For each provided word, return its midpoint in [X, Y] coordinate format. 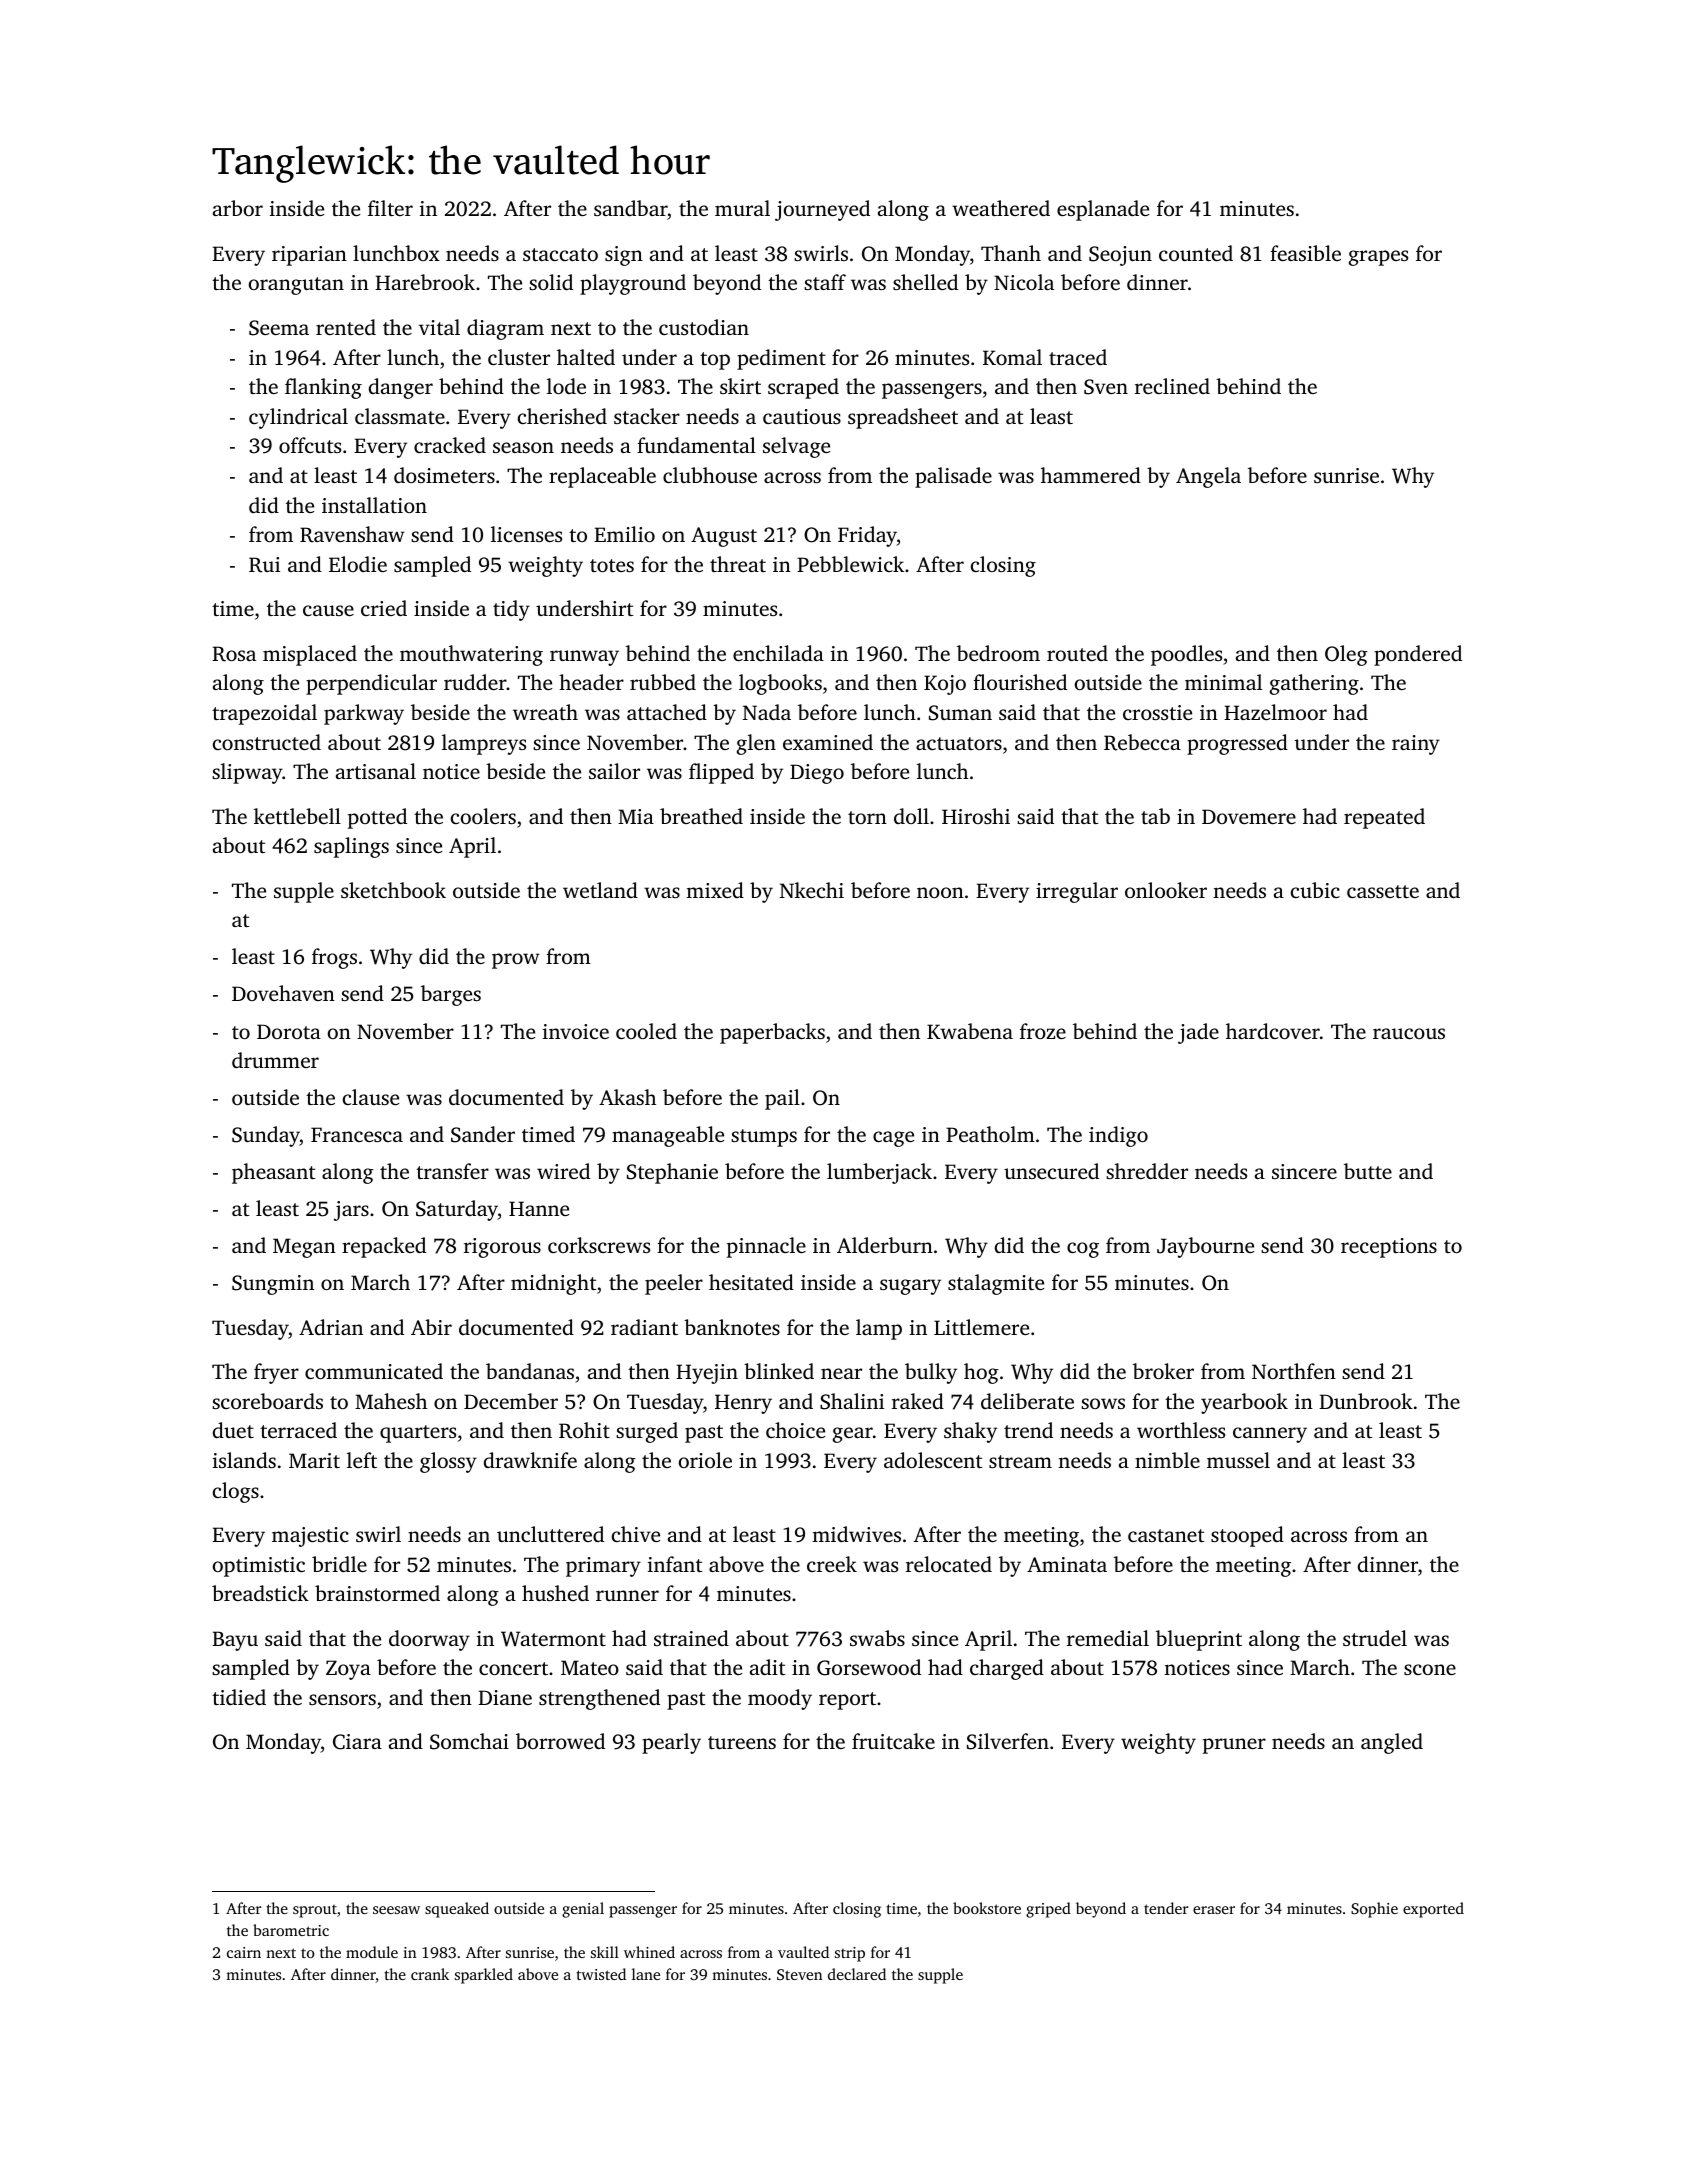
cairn [244, 1952]
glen [756, 744]
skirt [740, 386]
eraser [1214, 1910]
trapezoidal [264, 714]
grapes [1378, 258]
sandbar [631, 210]
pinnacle [766, 1247]
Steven [799, 1974]
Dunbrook [1366, 1401]
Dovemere [1249, 816]
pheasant [273, 1173]
